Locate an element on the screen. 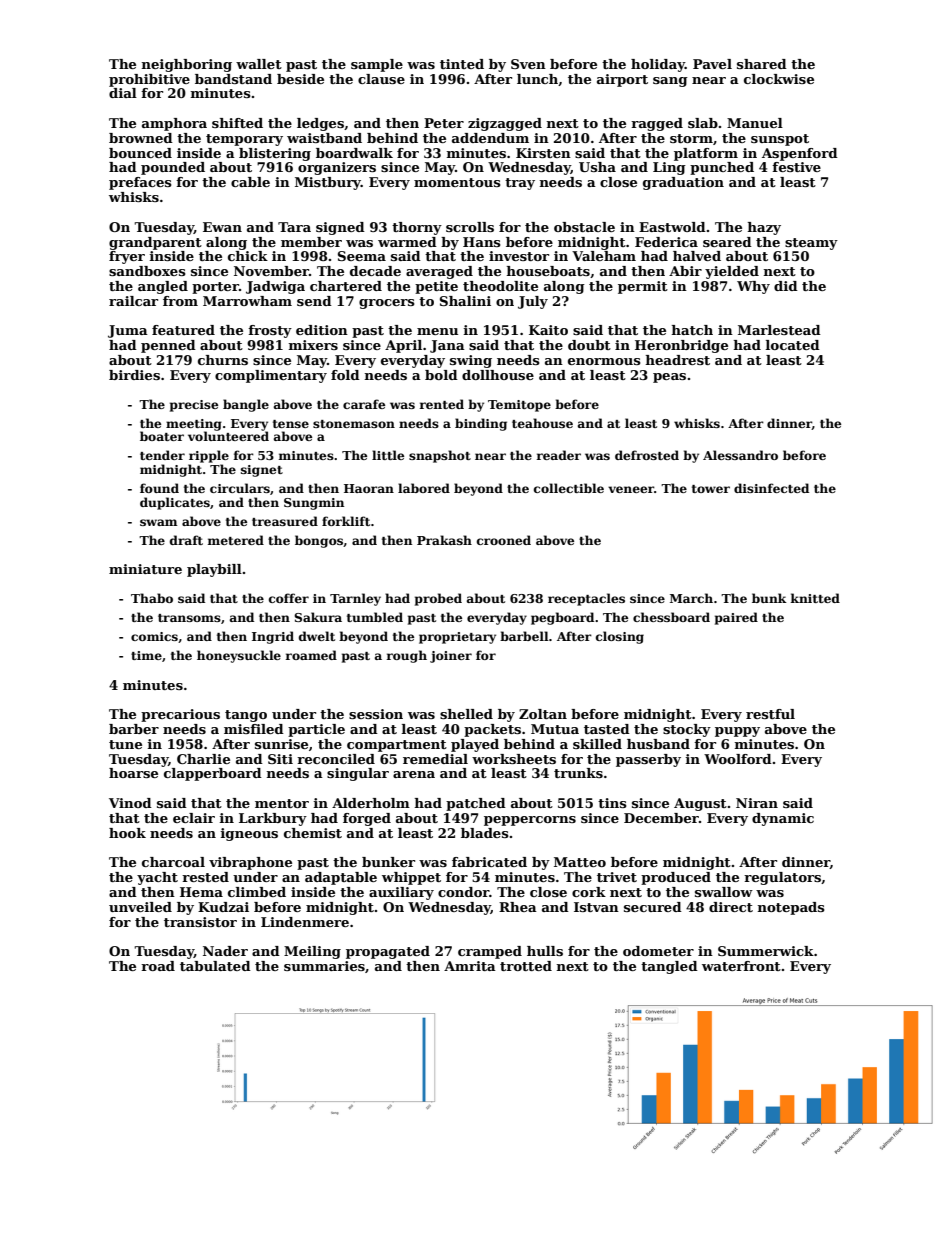 Image resolution: width=952 pixels, height=1233 pixels. patched is located at coordinates (476, 804).
